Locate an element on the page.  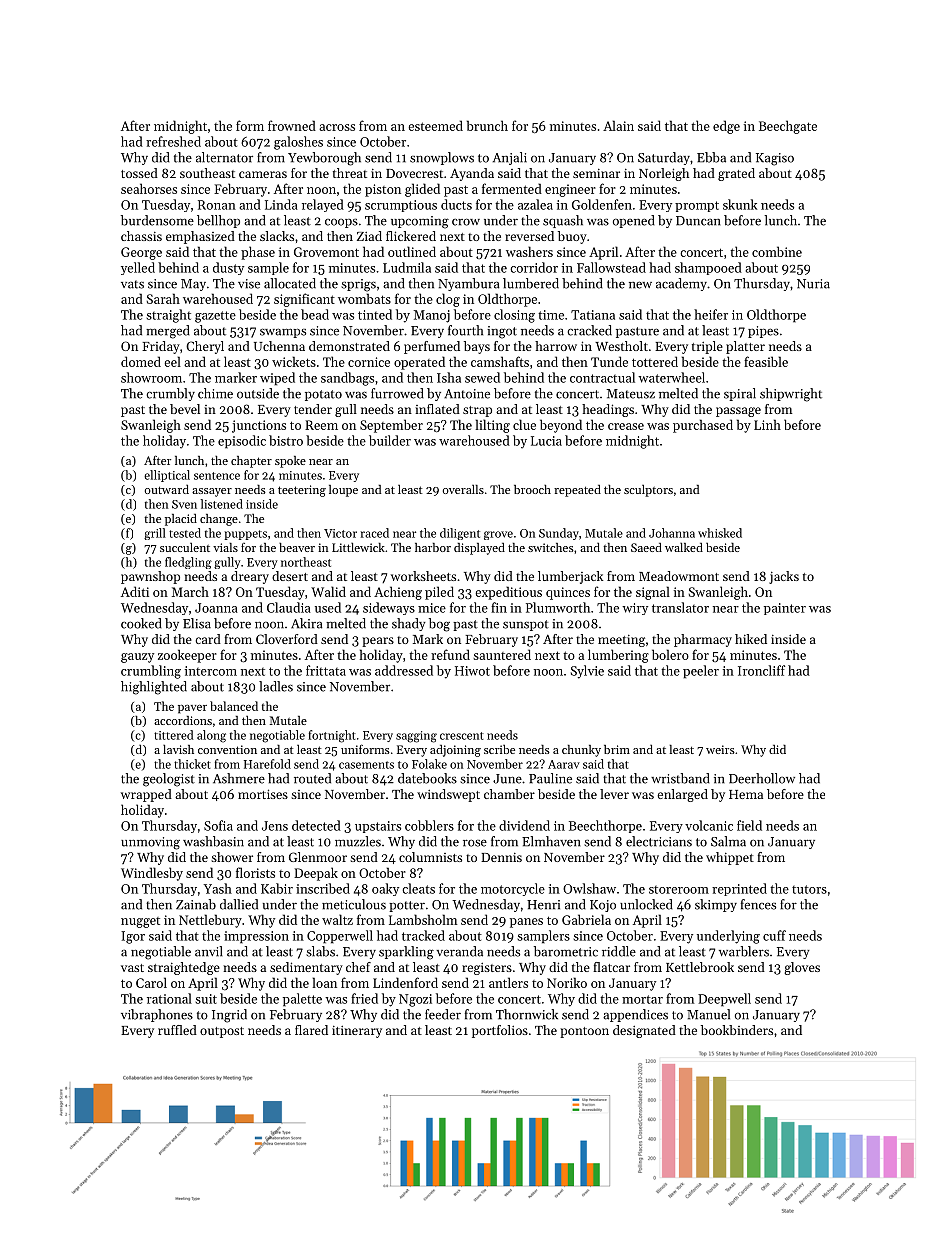
slabs is located at coordinates (320, 951).
